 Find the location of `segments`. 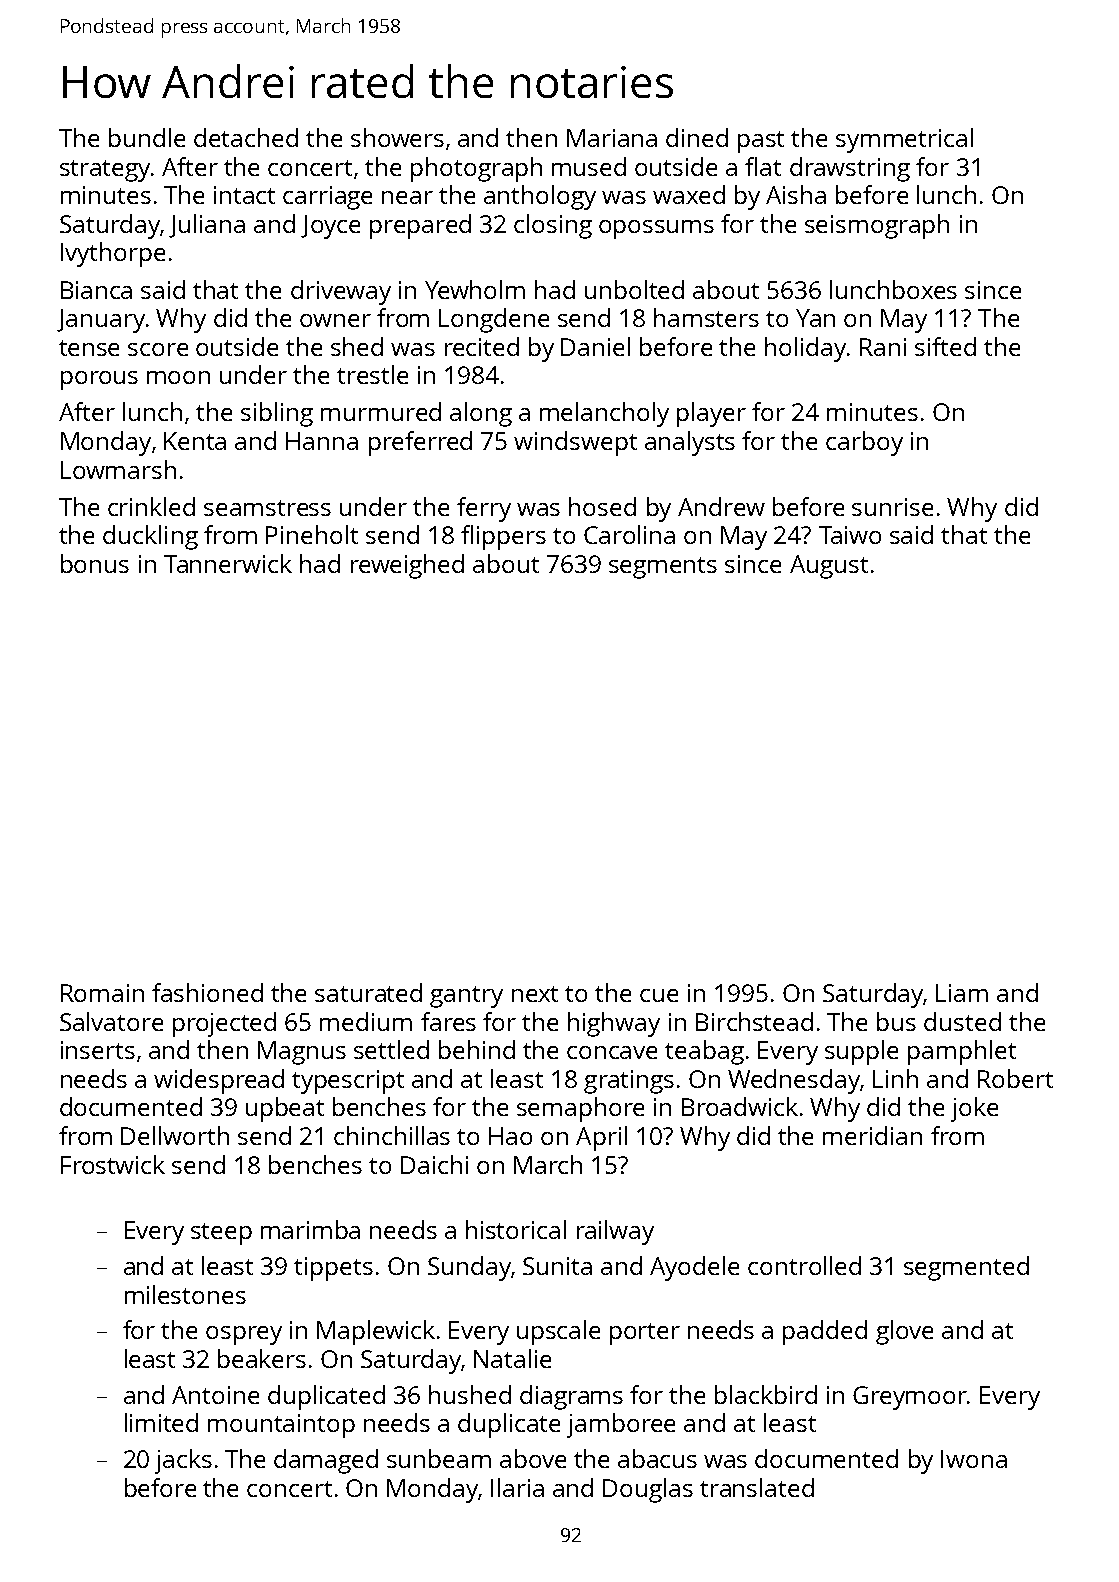

segments is located at coordinates (663, 568).
